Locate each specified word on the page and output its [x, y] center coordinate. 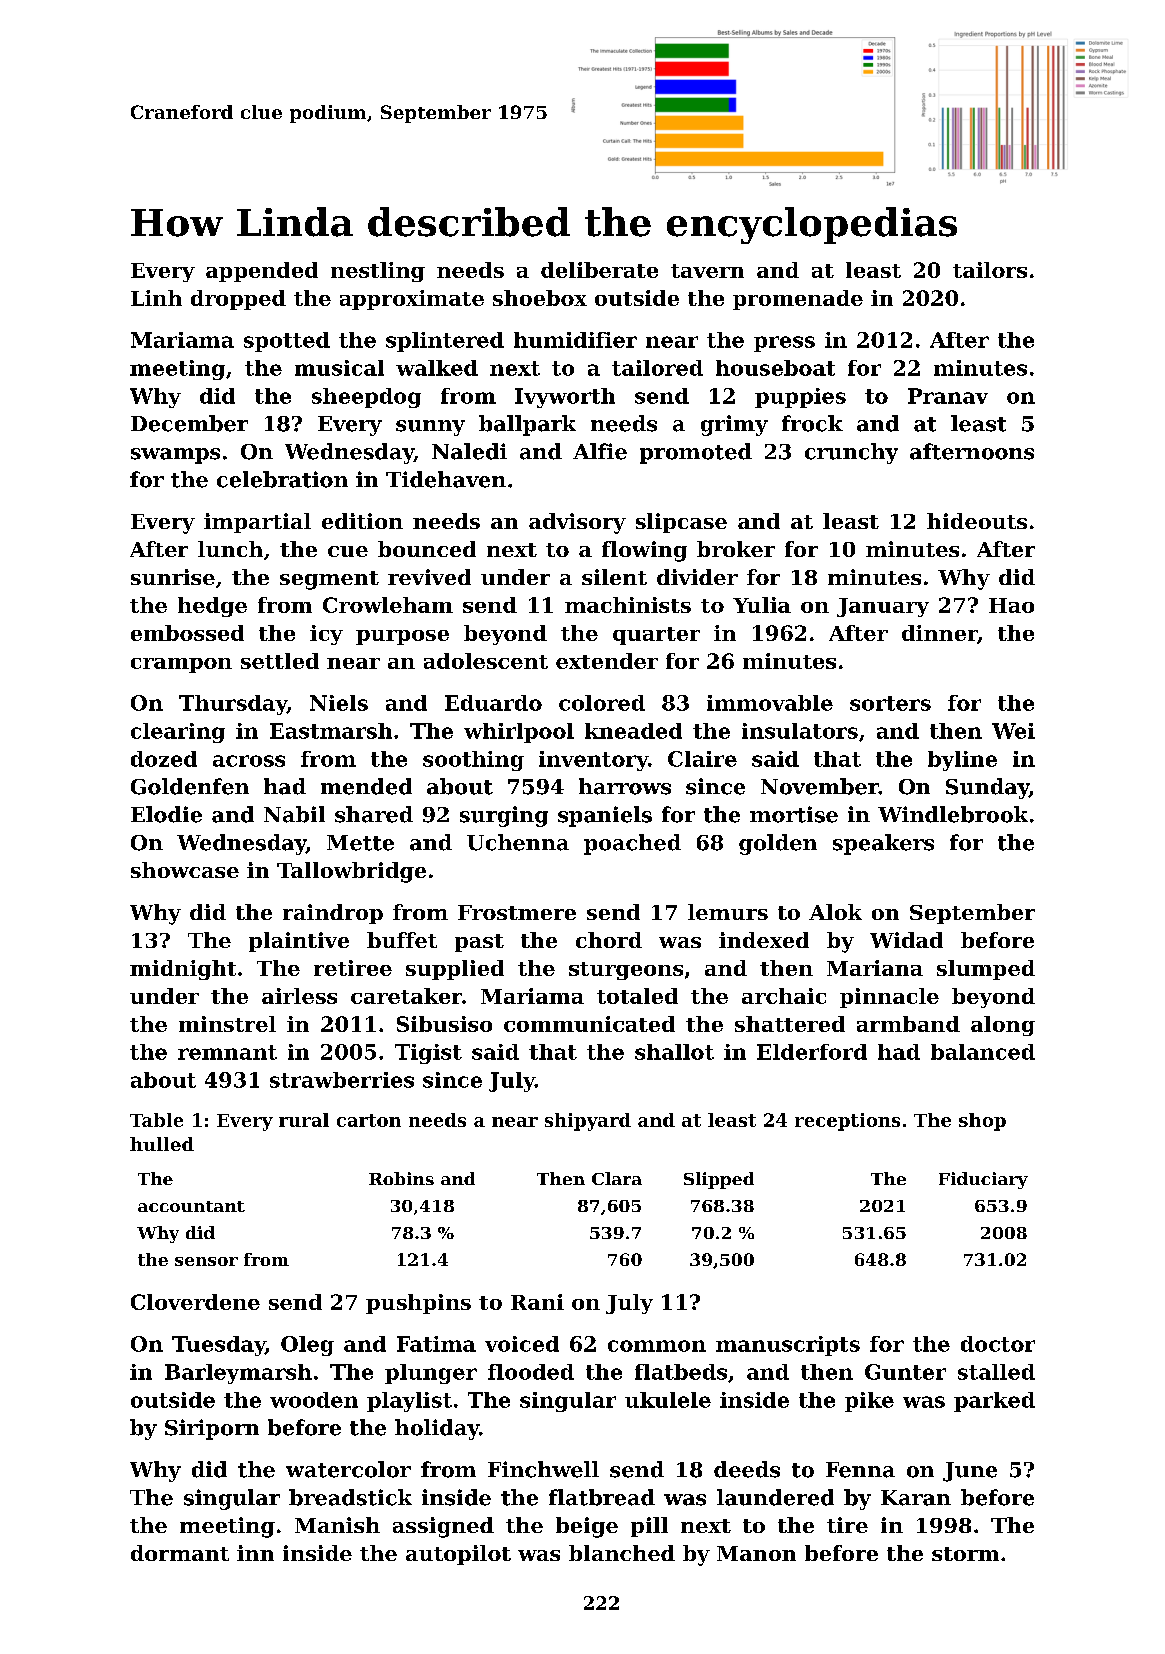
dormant [180, 1553]
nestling [378, 272]
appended [262, 272]
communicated [589, 1024]
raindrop [333, 914]
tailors [990, 270]
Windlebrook [953, 814]
